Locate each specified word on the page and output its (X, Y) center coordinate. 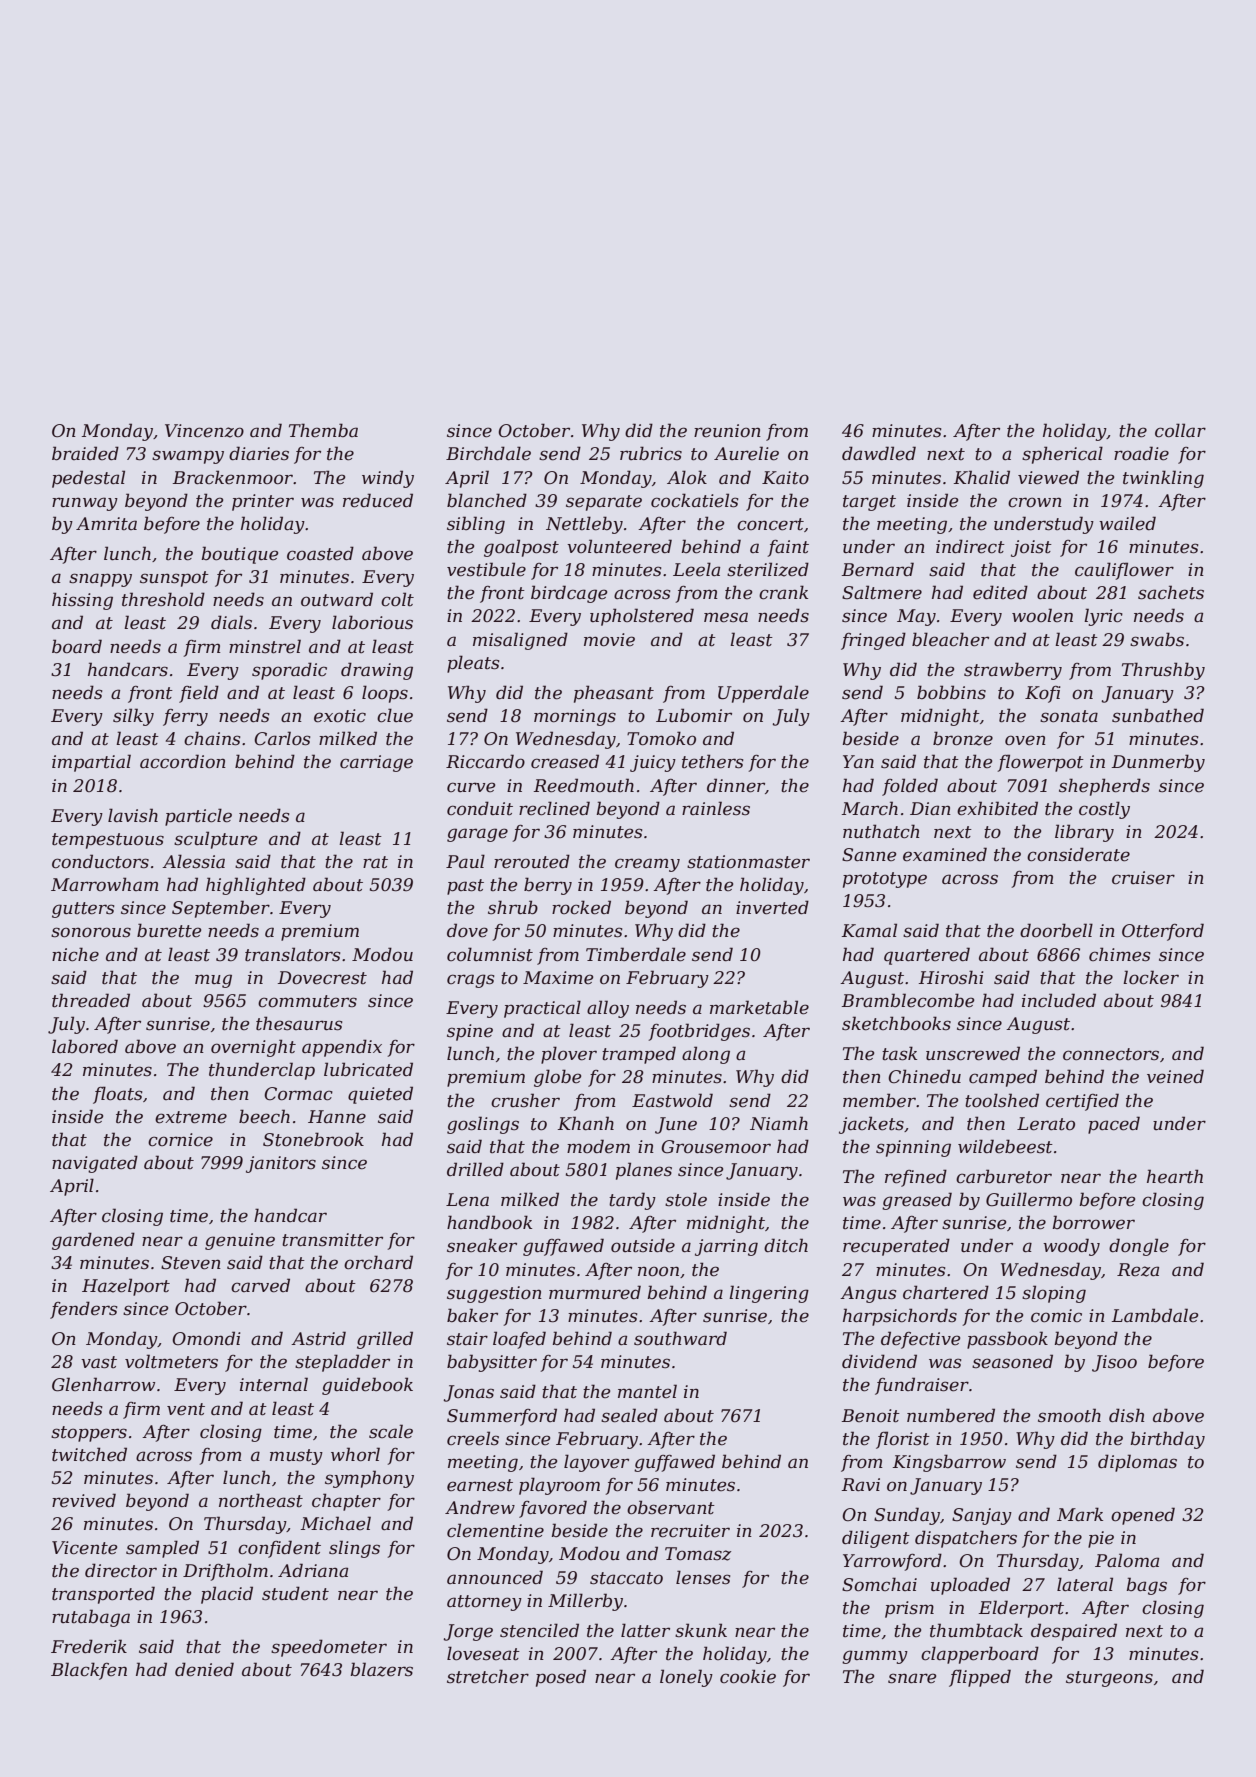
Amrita (106, 523)
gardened (93, 1241)
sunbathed (1158, 715)
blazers (381, 1669)
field (199, 694)
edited (1000, 592)
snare (912, 1678)
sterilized (768, 569)
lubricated (368, 1069)
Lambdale (1155, 1315)
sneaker (482, 1245)
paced (1114, 1125)
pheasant (614, 694)
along (706, 1055)
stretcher (488, 1676)
